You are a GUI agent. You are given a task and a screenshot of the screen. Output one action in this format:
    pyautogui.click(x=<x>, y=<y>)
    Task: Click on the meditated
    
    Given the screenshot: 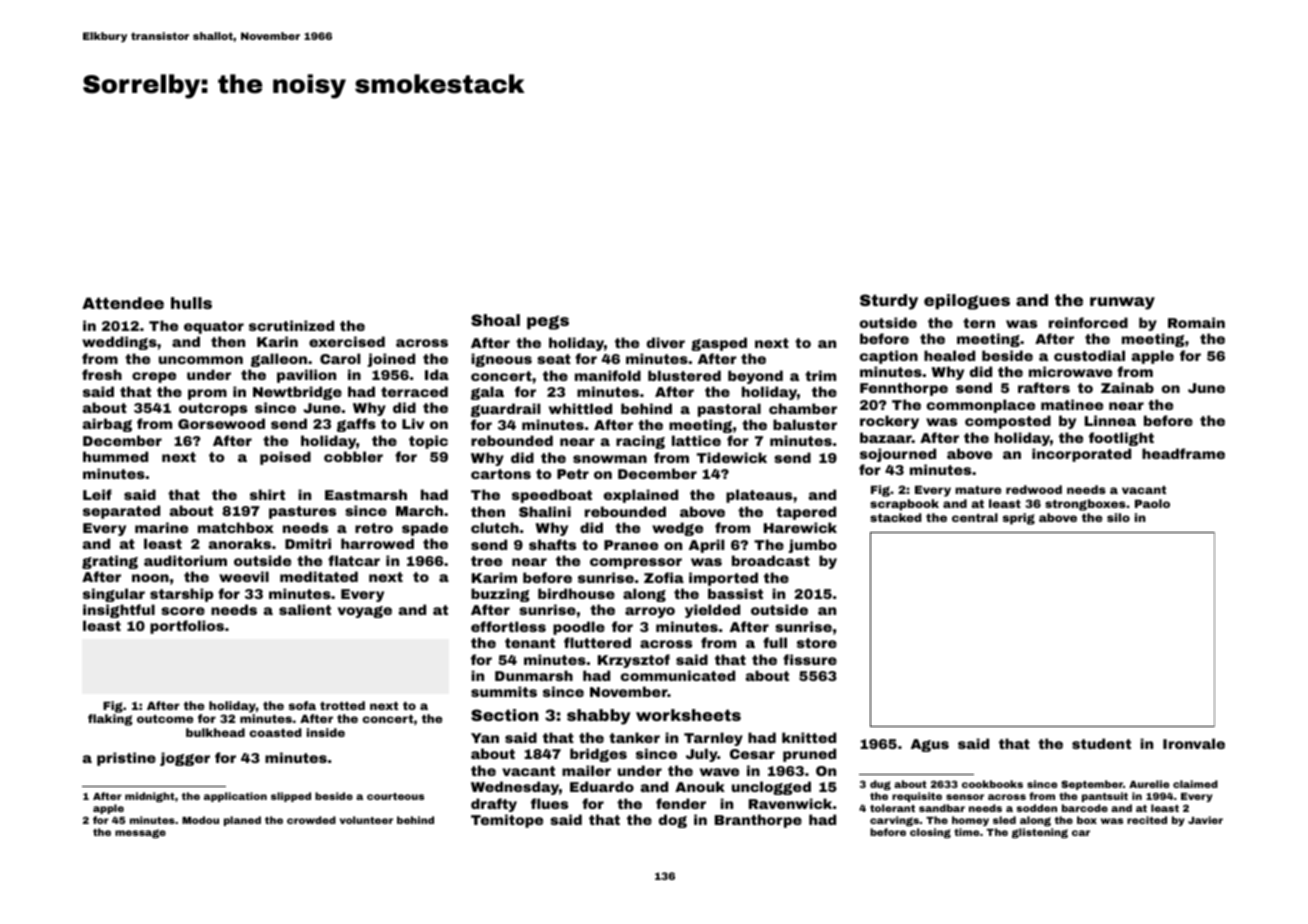 What is the action you would take?
    pyautogui.click(x=319, y=576)
